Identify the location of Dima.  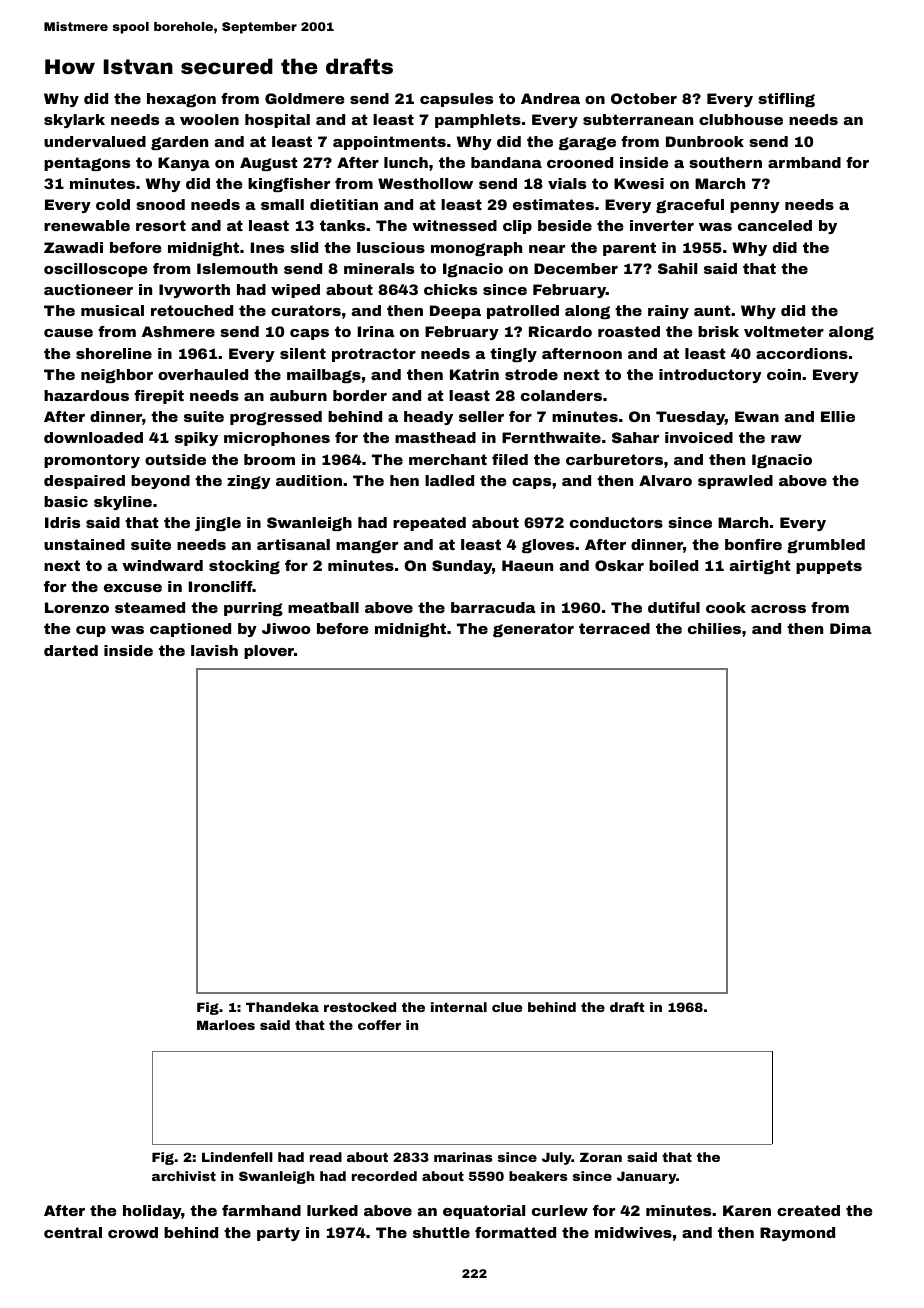
(851, 628).
